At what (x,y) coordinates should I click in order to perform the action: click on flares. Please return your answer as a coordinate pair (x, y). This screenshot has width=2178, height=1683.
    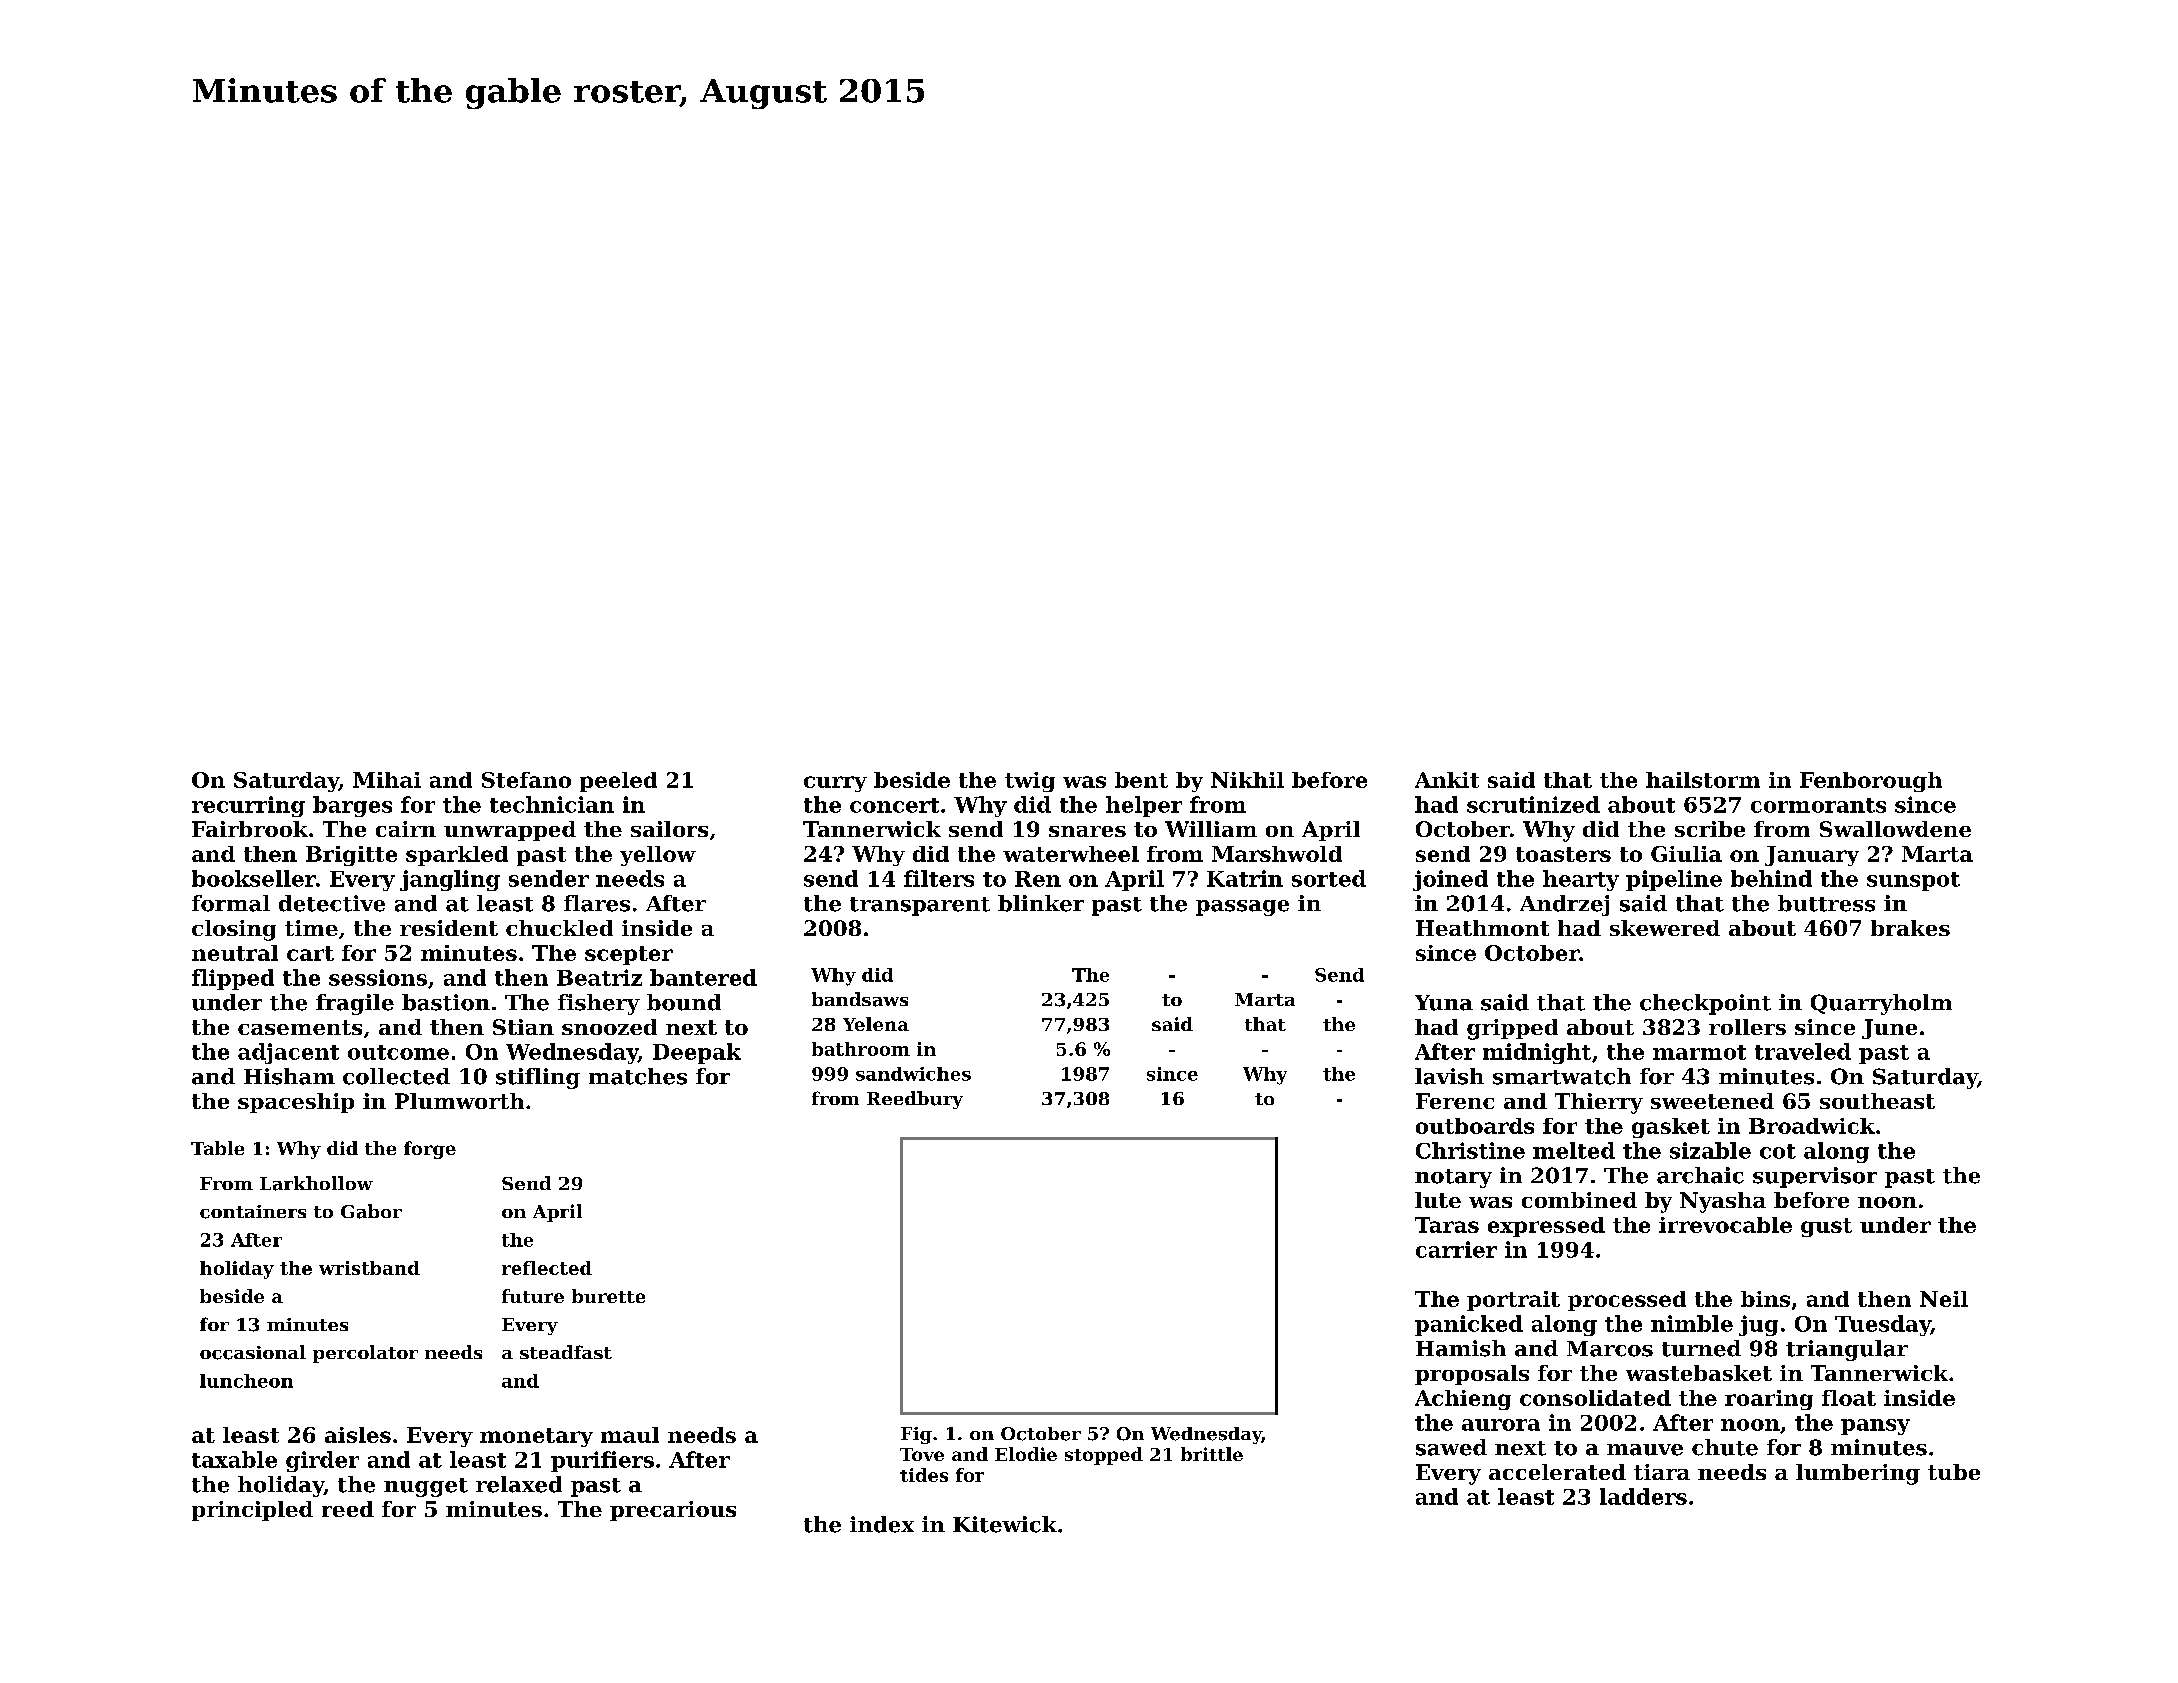
    Looking at the image, I should click on (597, 903).
